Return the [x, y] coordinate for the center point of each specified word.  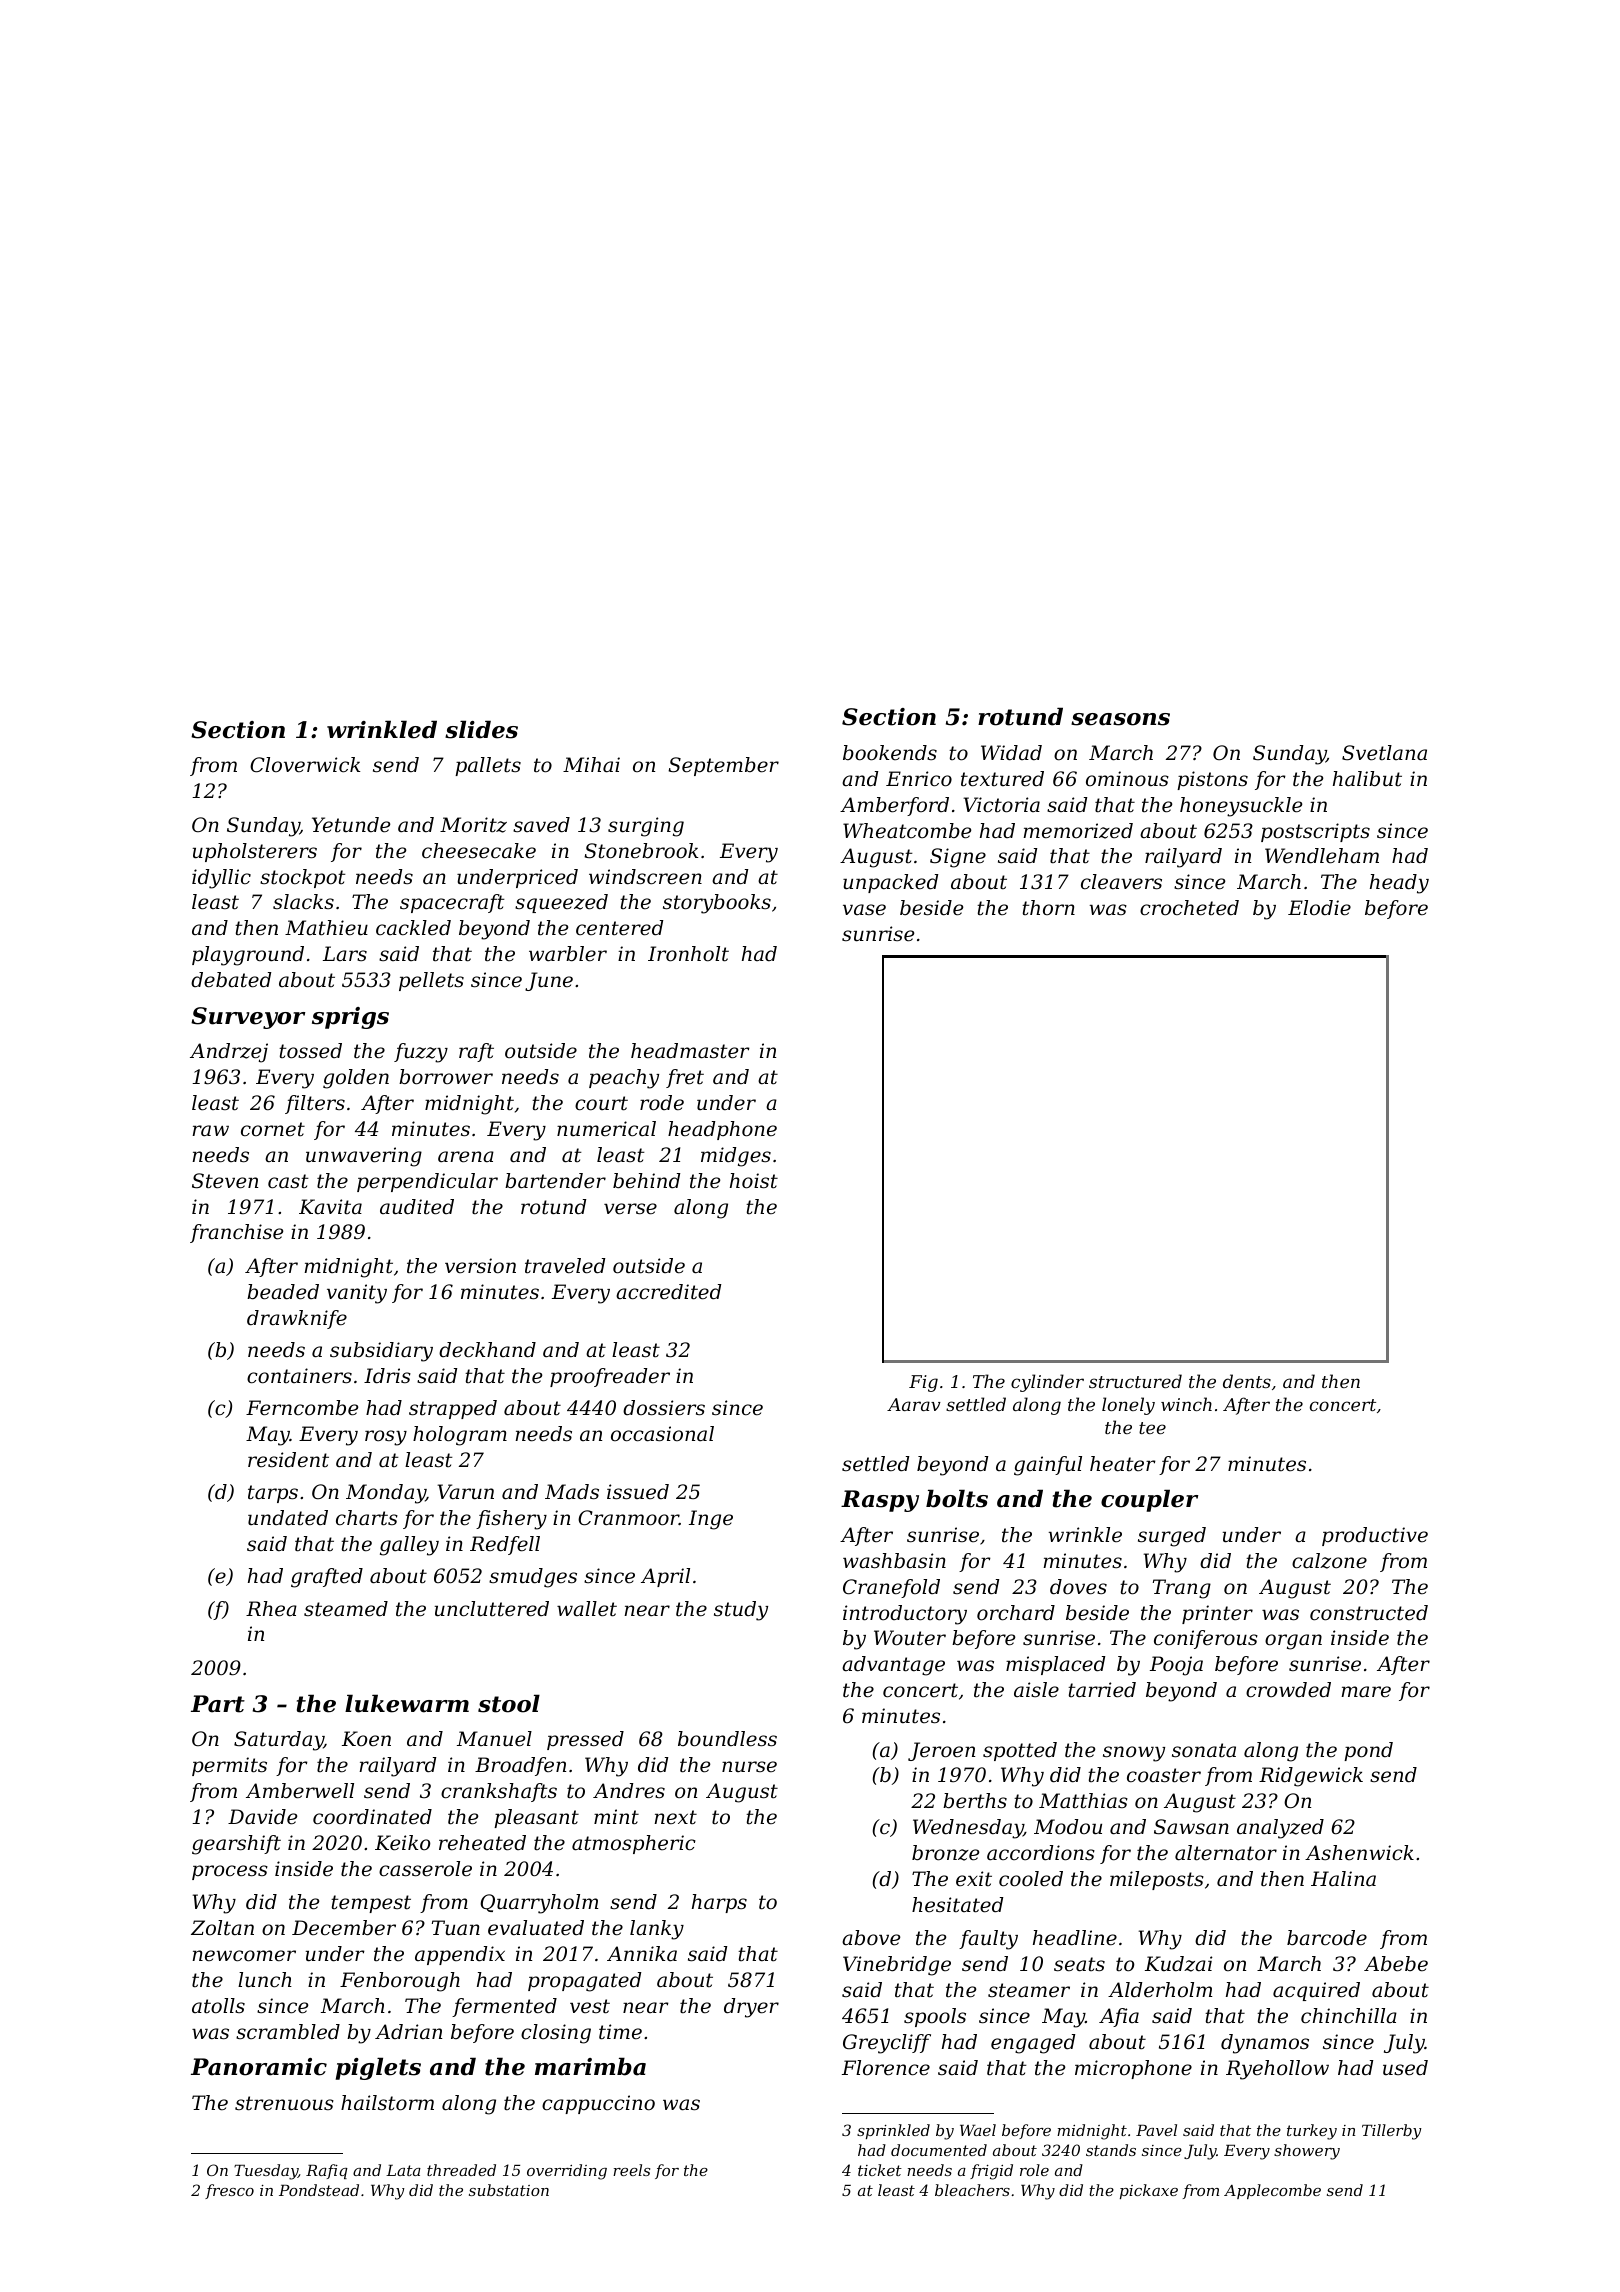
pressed [585, 1740]
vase [864, 910]
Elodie [1319, 908]
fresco [229, 2191]
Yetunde [351, 825]
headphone [722, 1130]
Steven [225, 1181]
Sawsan [1191, 1827]
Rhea [271, 1608]
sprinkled [893, 2131]
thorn [1048, 907]
